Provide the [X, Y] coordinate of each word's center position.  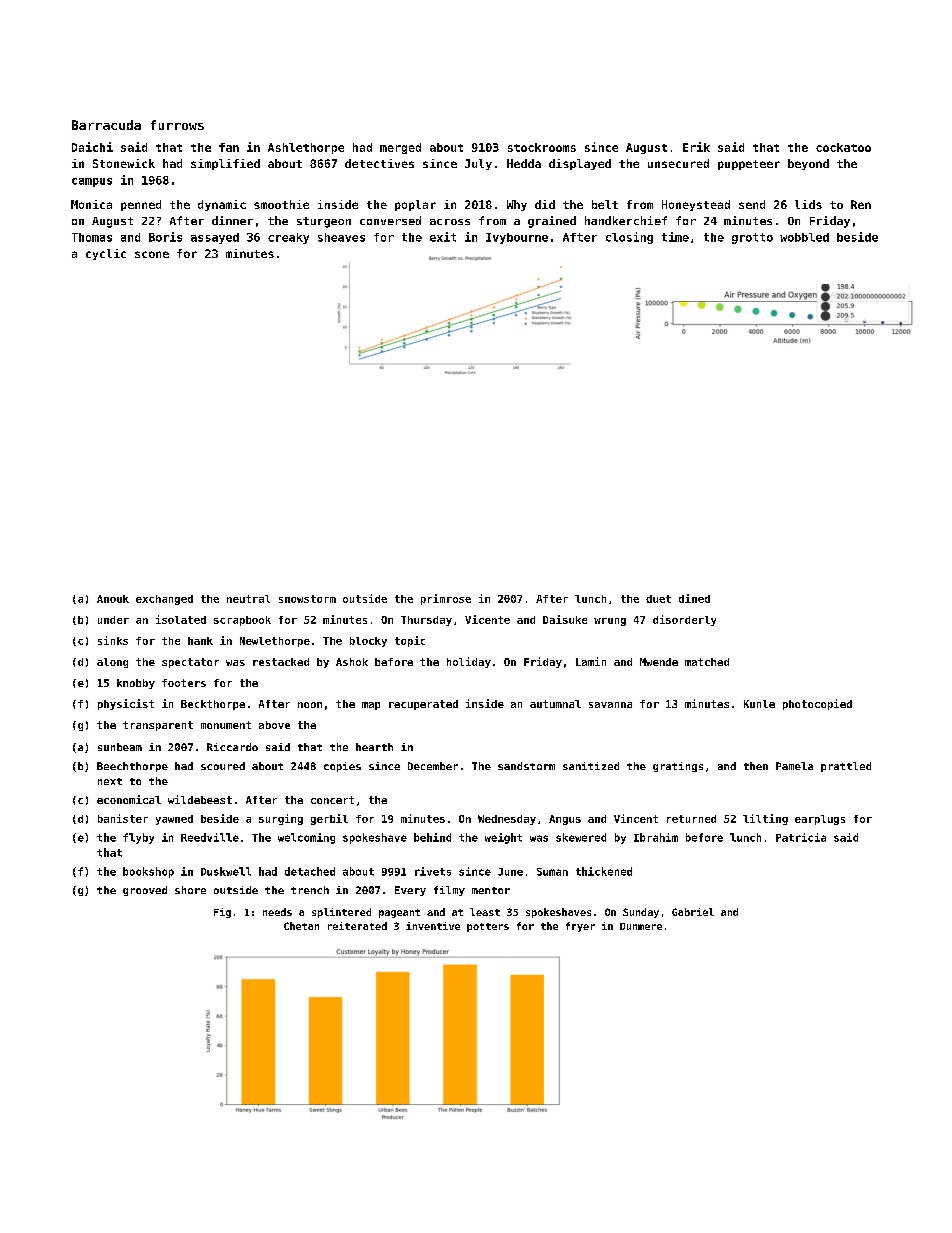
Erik [696, 147]
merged [400, 148]
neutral [248, 599]
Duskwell [226, 871]
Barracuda [106, 125]
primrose [446, 599]
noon [310, 705]
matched [707, 662]
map [371, 706]
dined [694, 598]
